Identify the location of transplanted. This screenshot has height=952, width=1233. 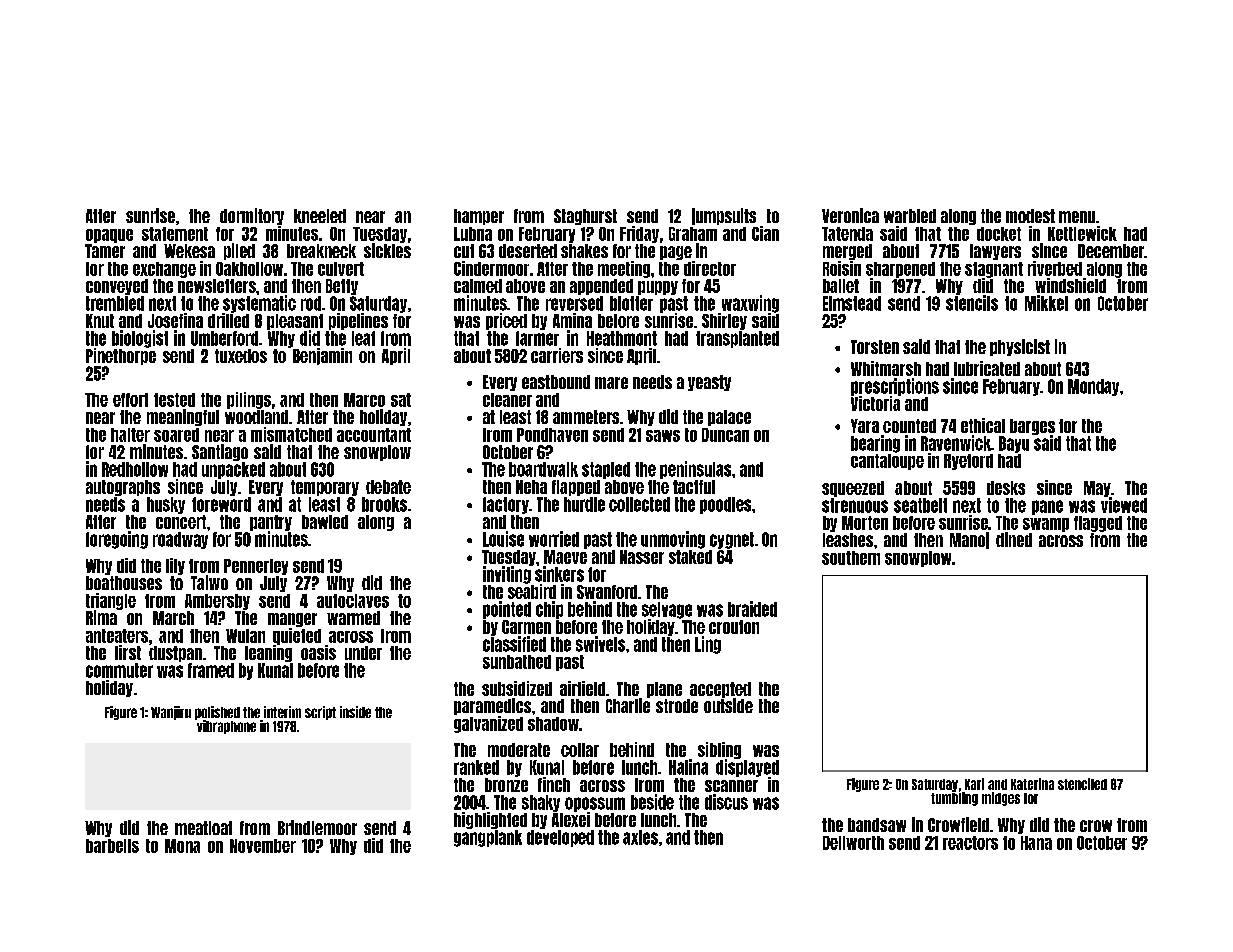
(737, 339).
